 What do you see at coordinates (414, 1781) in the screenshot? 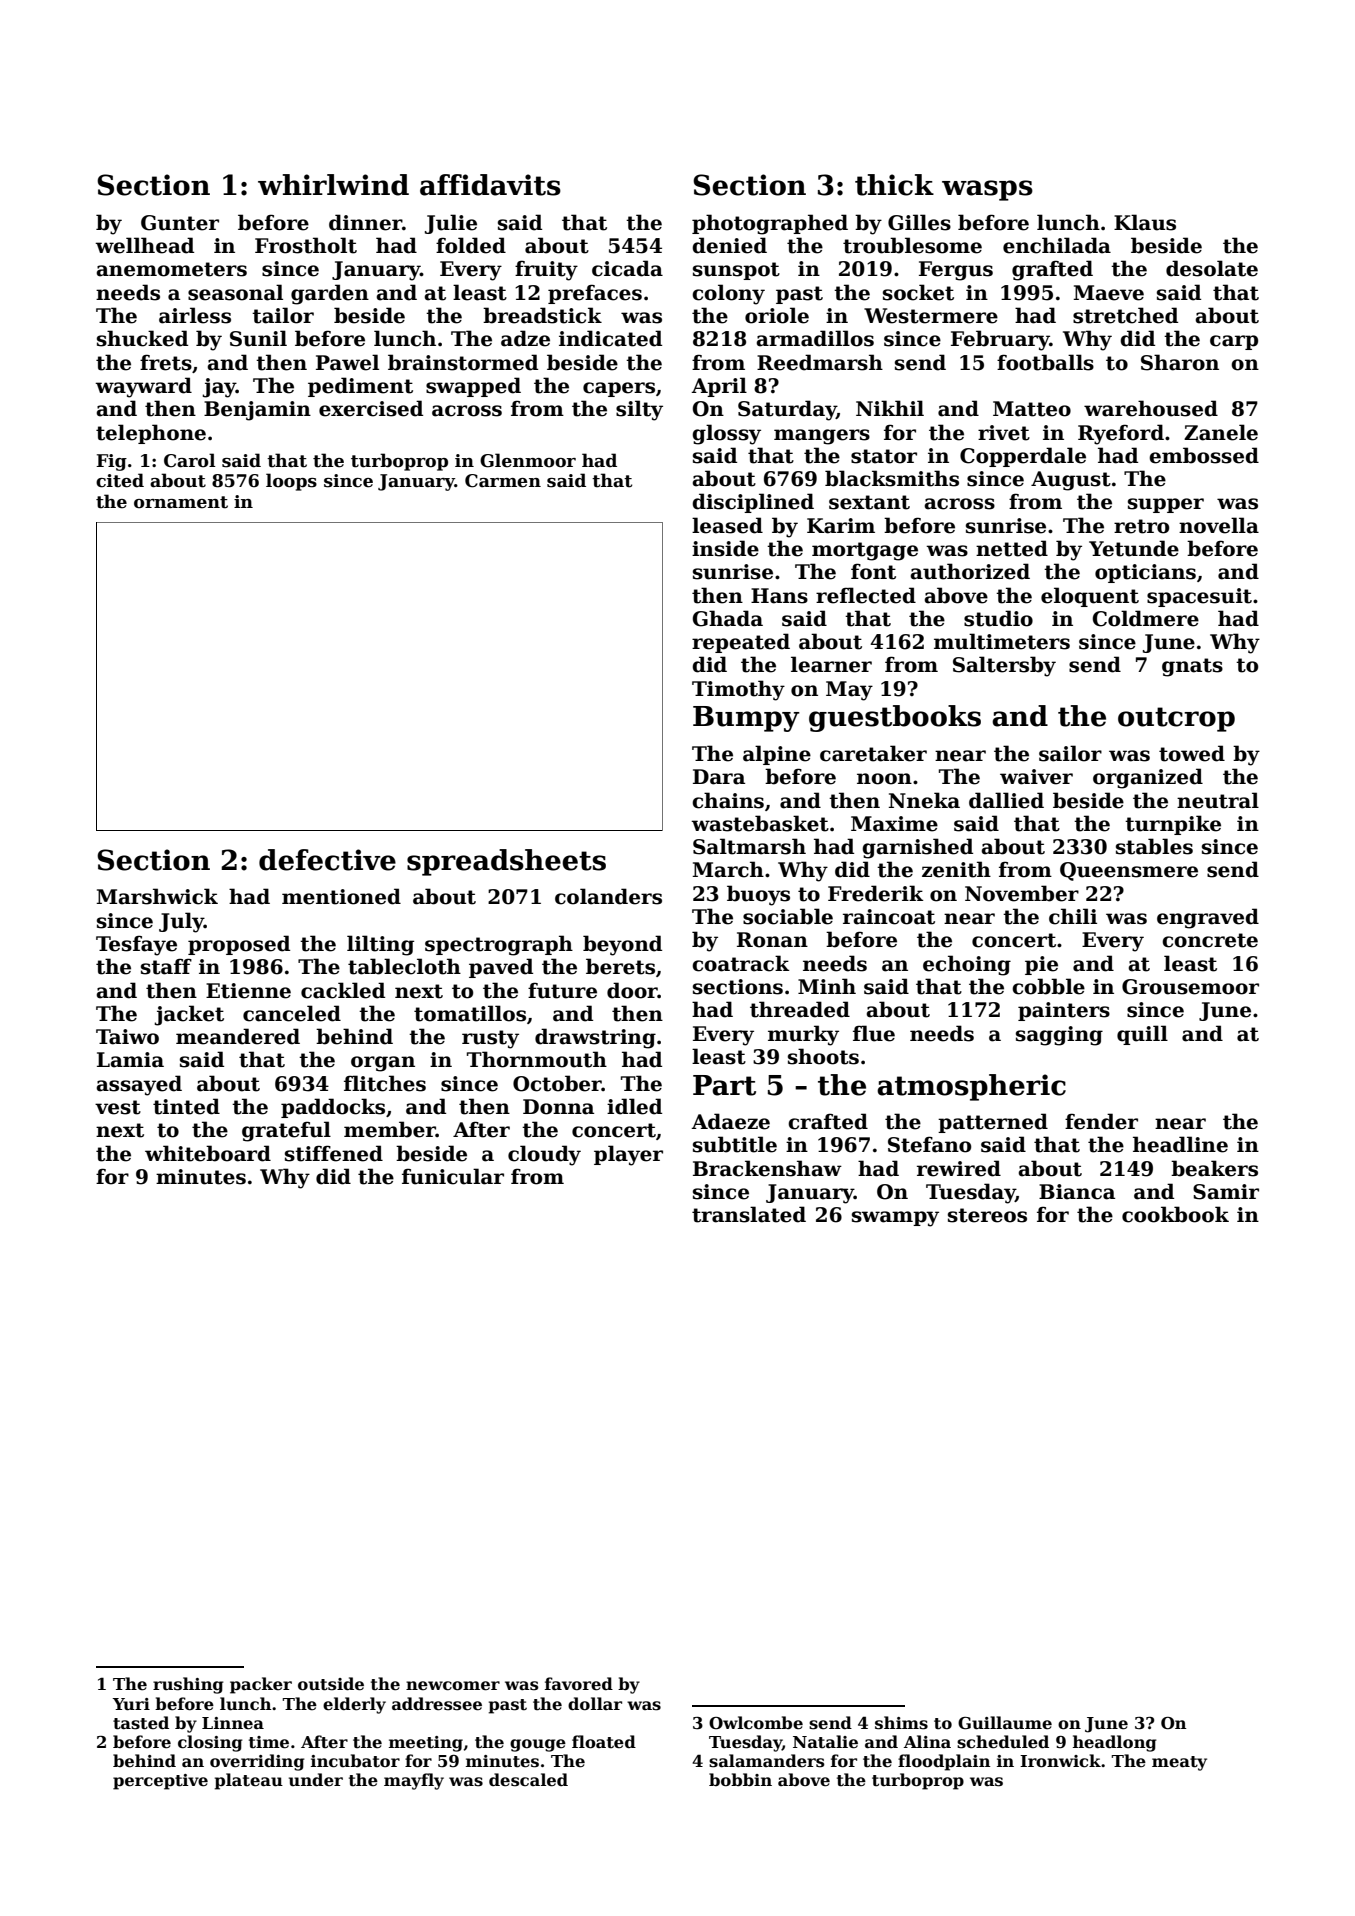
I see `mayfly` at bounding box center [414, 1781].
